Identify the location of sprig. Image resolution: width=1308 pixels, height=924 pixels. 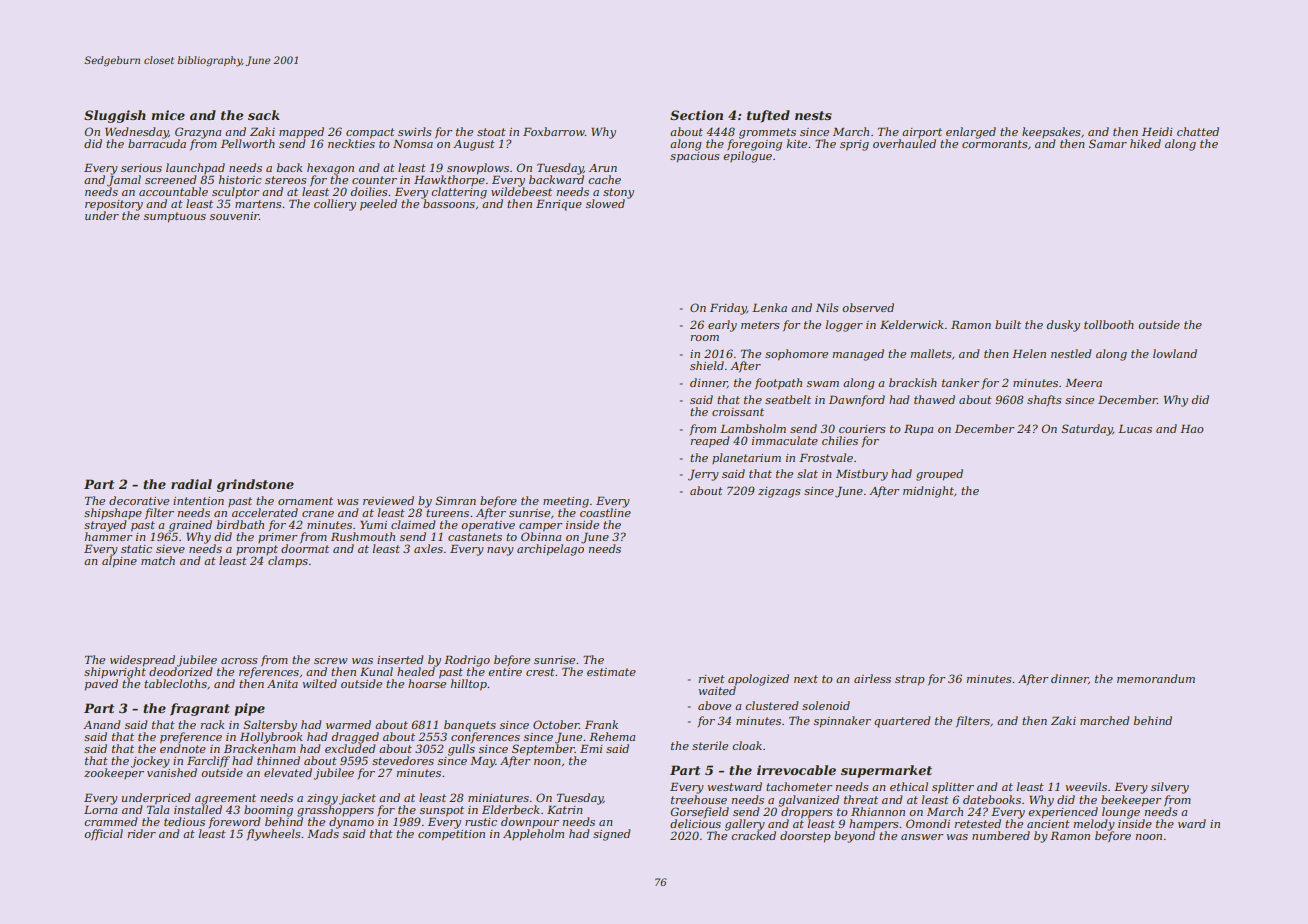
(854, 145).
